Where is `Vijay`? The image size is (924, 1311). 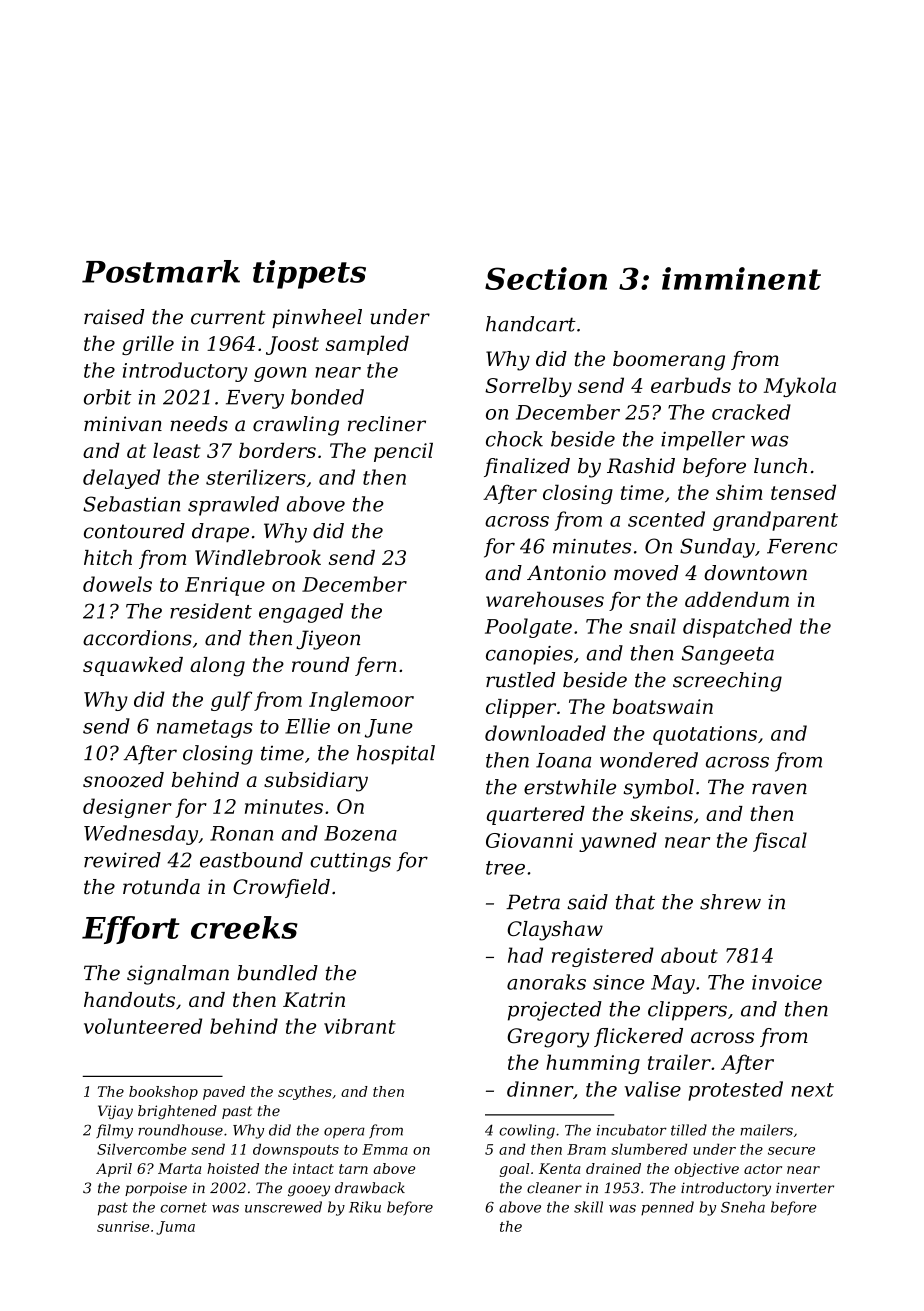 Vijay is located at coordinates (115, 1112).
